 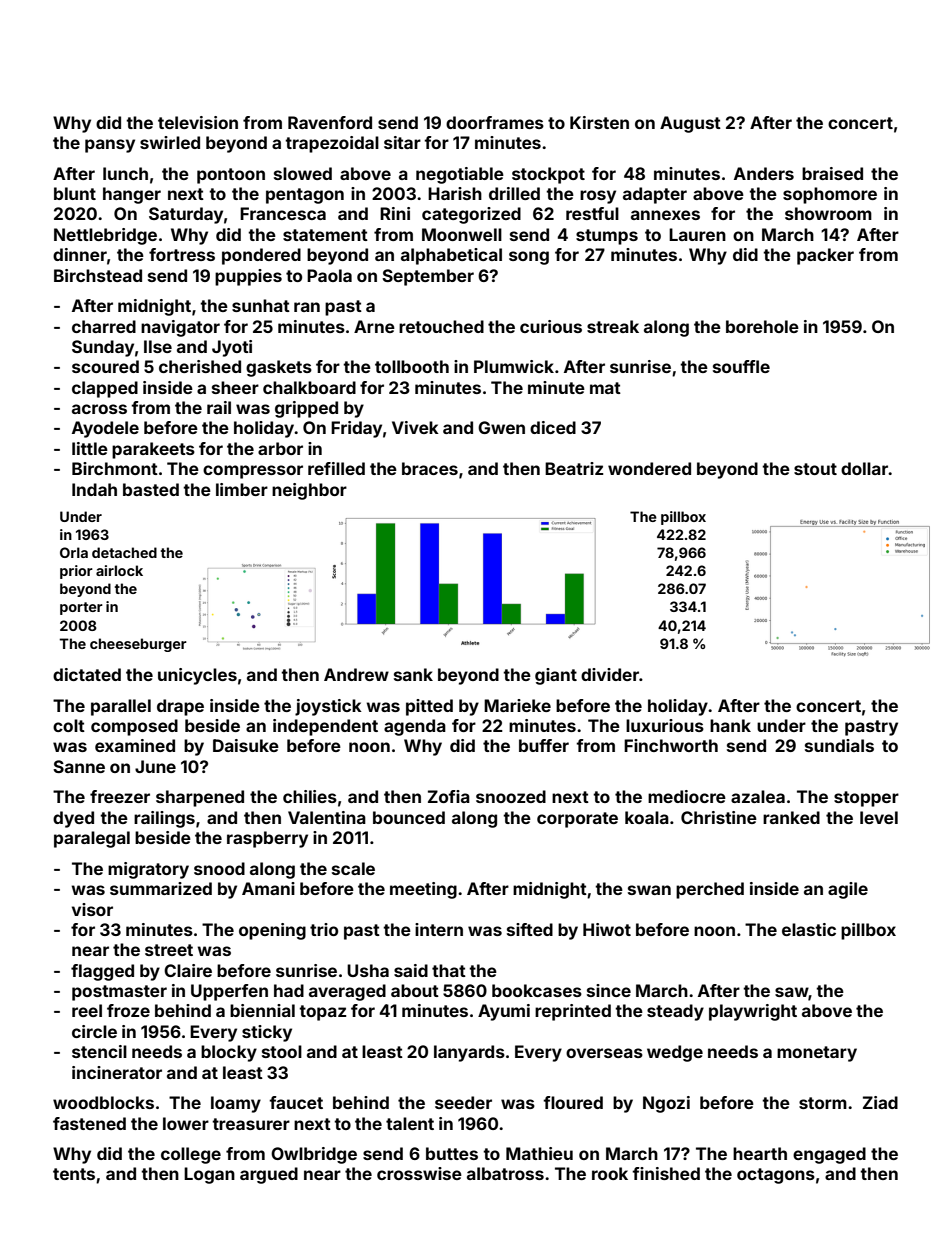 What do you see at coordinates (556, 676) in the screenshot?
I see `giant` at bounding box center [556, 676].
